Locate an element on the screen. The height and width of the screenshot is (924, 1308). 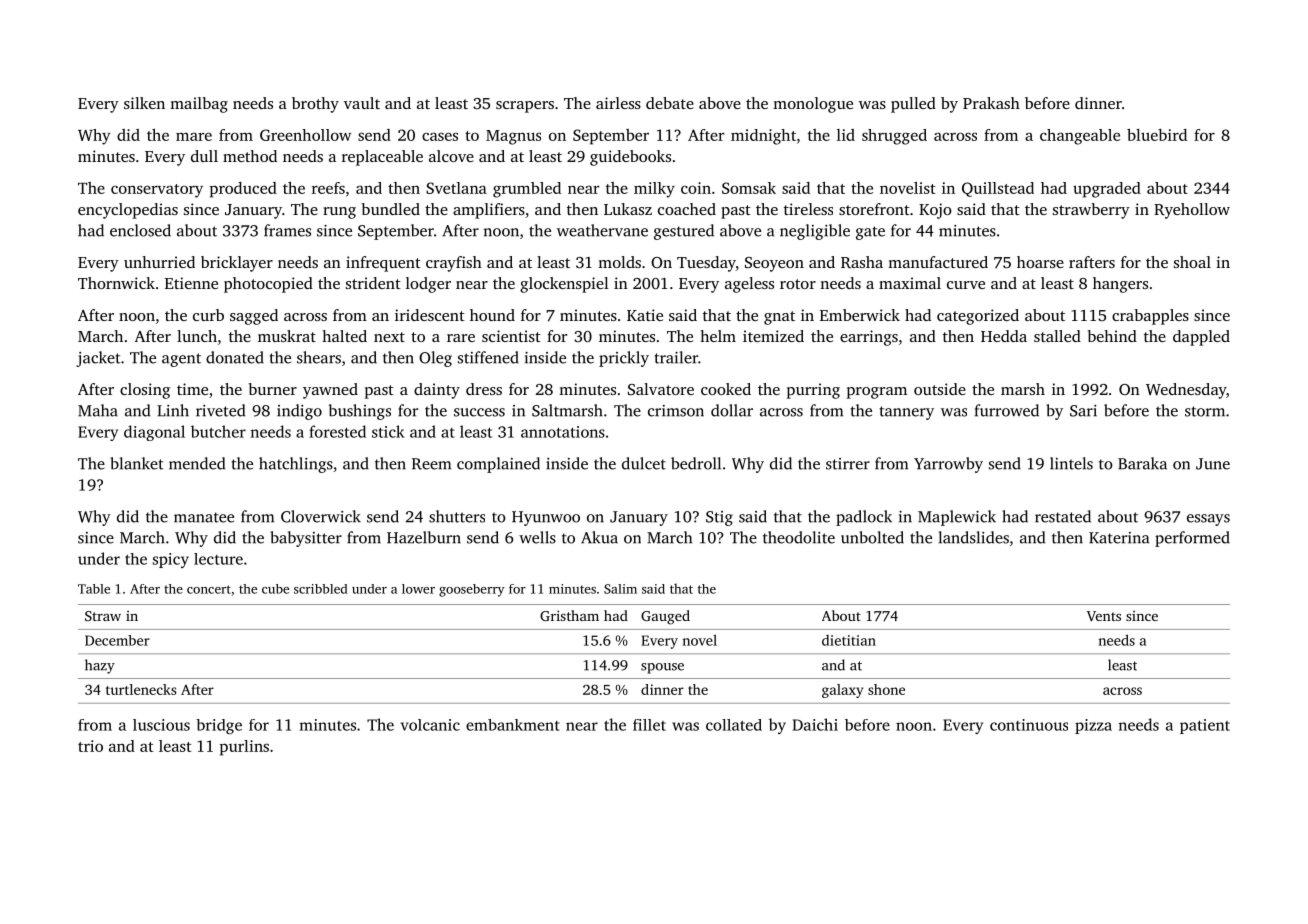
manatee is located at coordinates (204, 517).
